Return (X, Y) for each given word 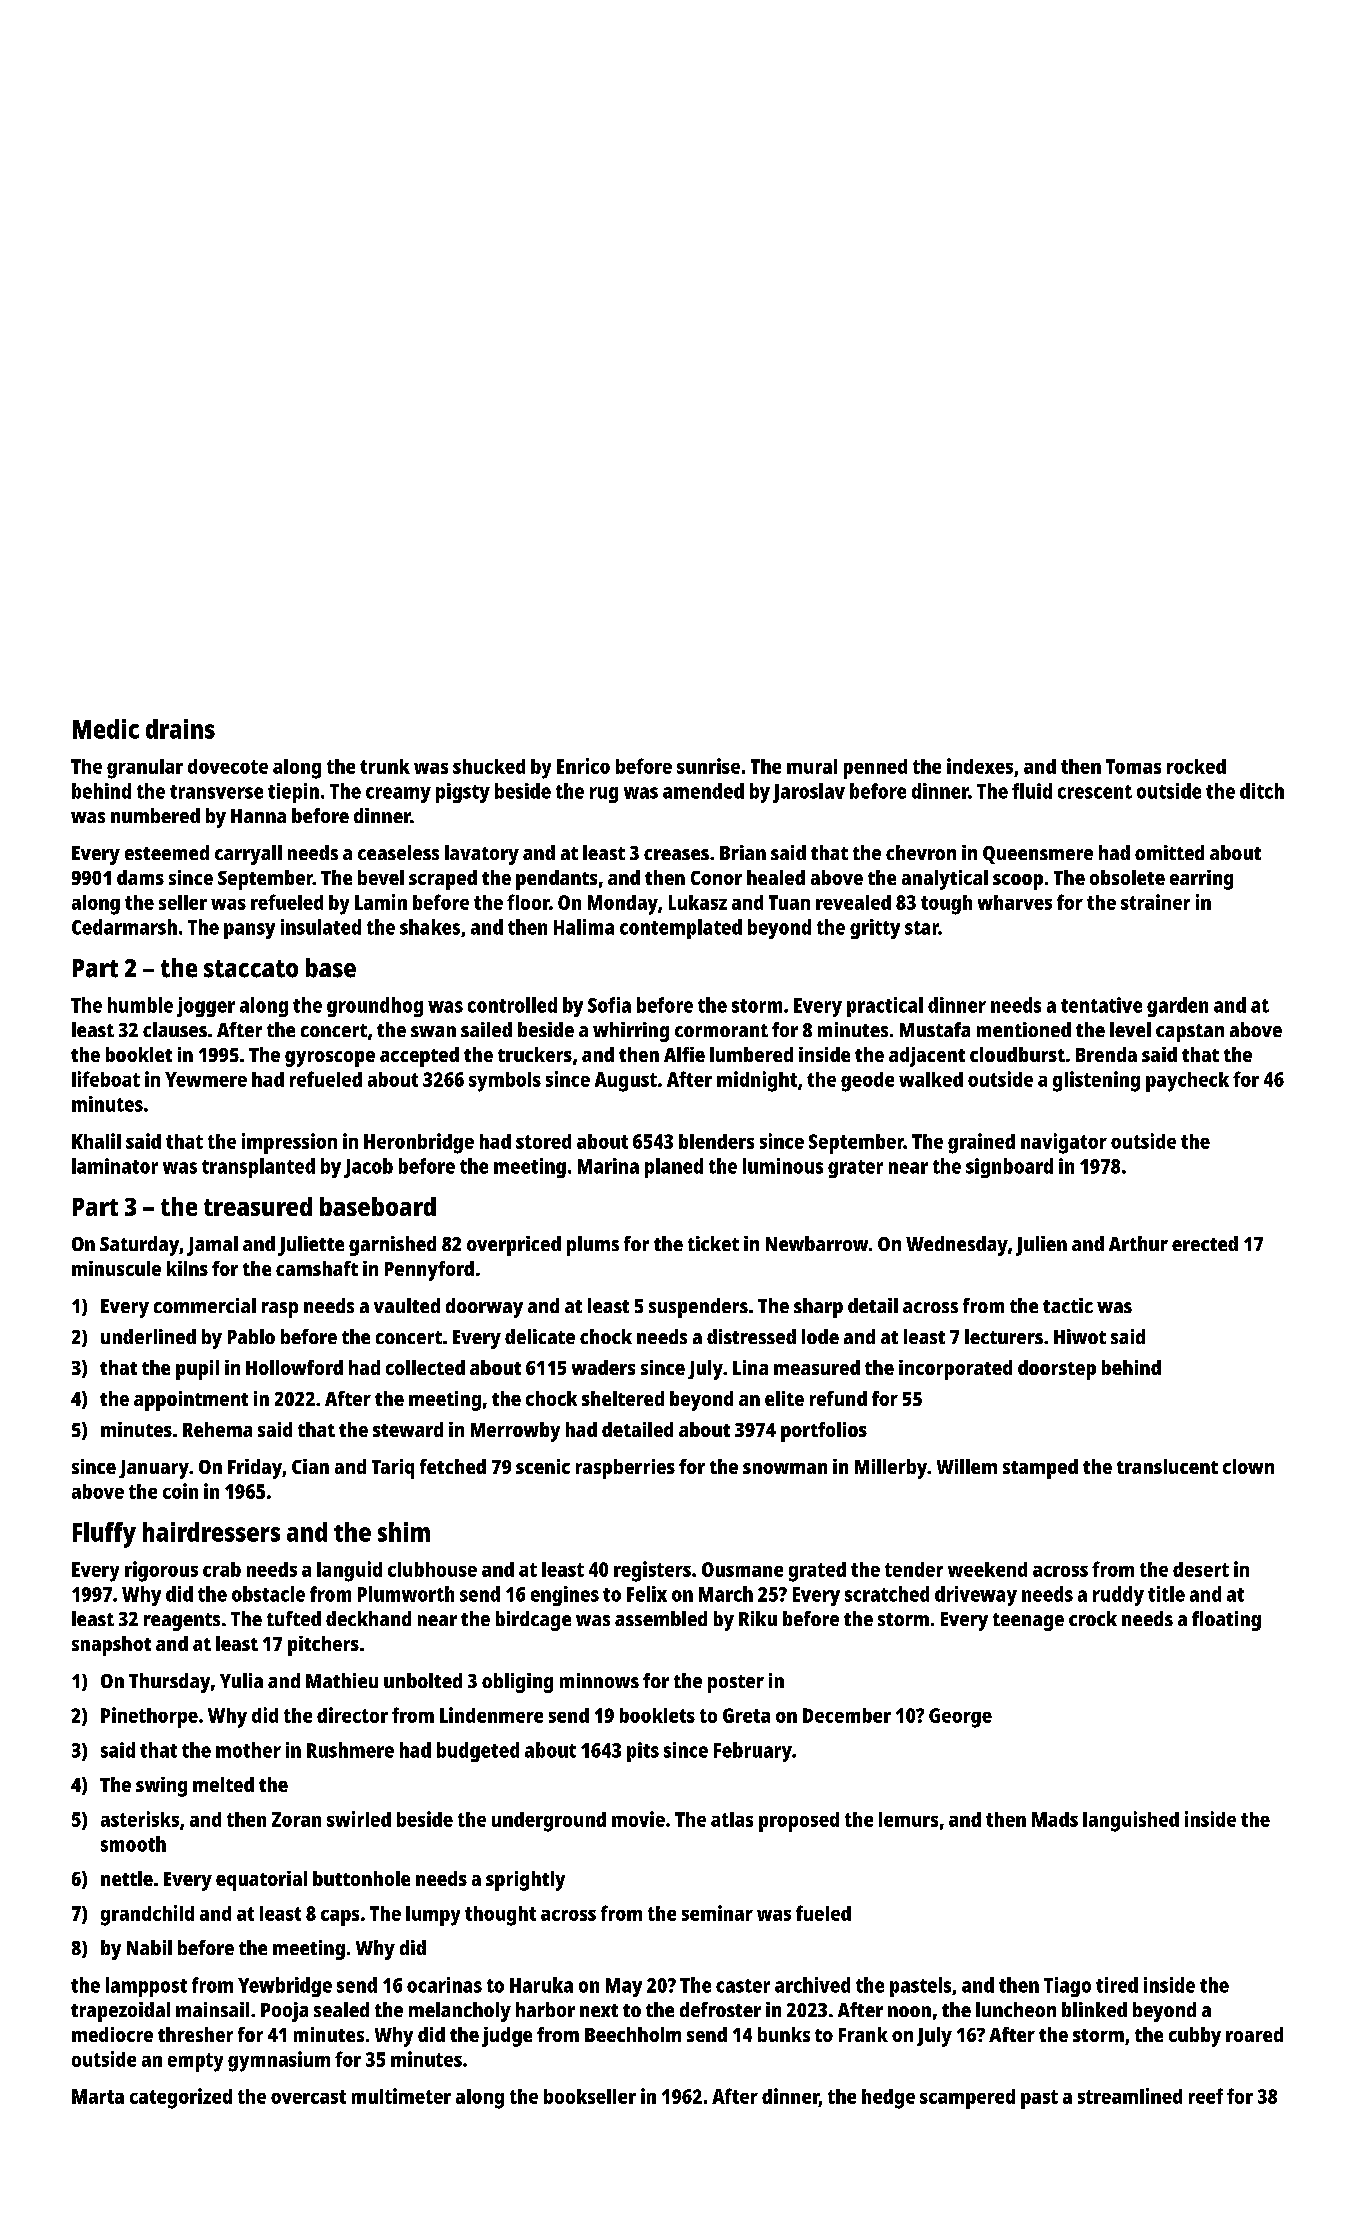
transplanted (258, 1168)
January (154, 1469)
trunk (385, 766)
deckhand (368, 1618)
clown (1248, 1466)
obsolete (1127, 877)
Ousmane (742, 1569)
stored (543, 1141)
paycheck (1187, 1082)
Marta (98, 2096)
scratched (887, 1594)
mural (812, 766)
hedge (888, 2099)
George (960, 1718)
